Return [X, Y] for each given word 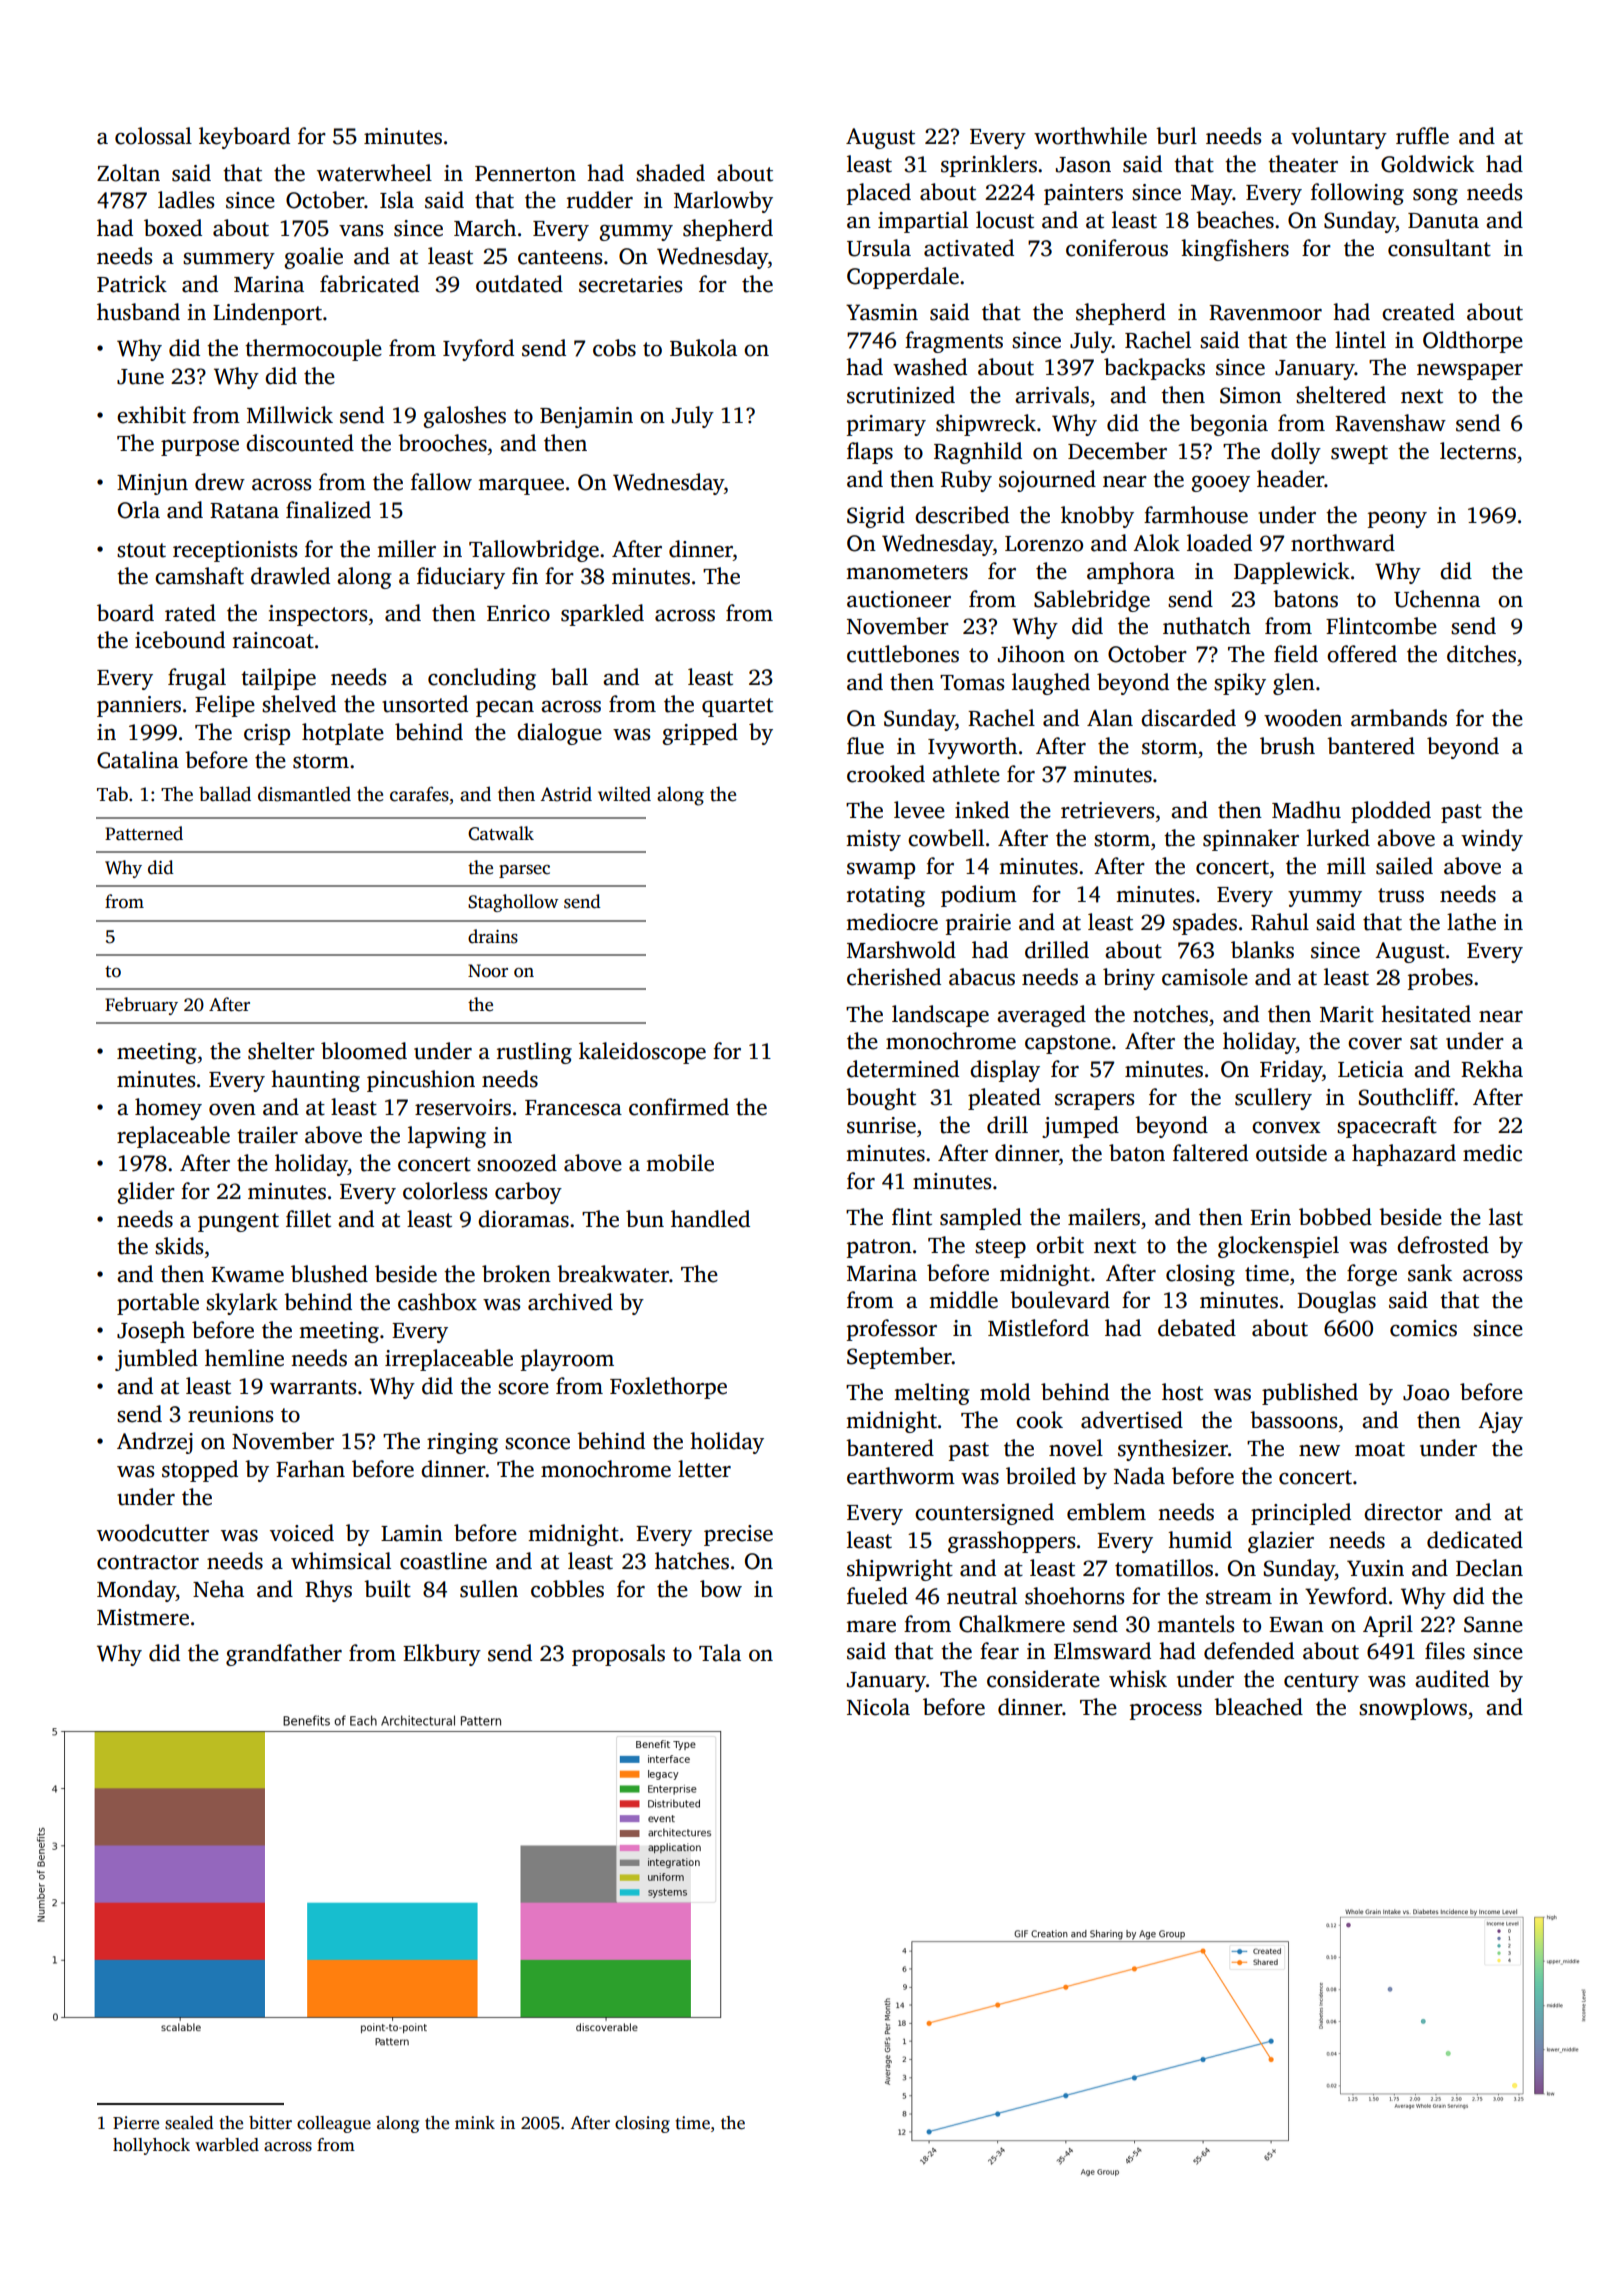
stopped [200, 1471]
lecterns [1478, 451]
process [1166, 1712]
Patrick [132, 284]
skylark [242, 1304]
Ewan [1296, 1625]
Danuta [1443, 221]
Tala [720, 1653]
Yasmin [882, 312]
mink [475, 2122]
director [1403, 1512]
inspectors [317, 615]
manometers [907, 572]
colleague [334, 2124]
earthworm [901, 1476]
